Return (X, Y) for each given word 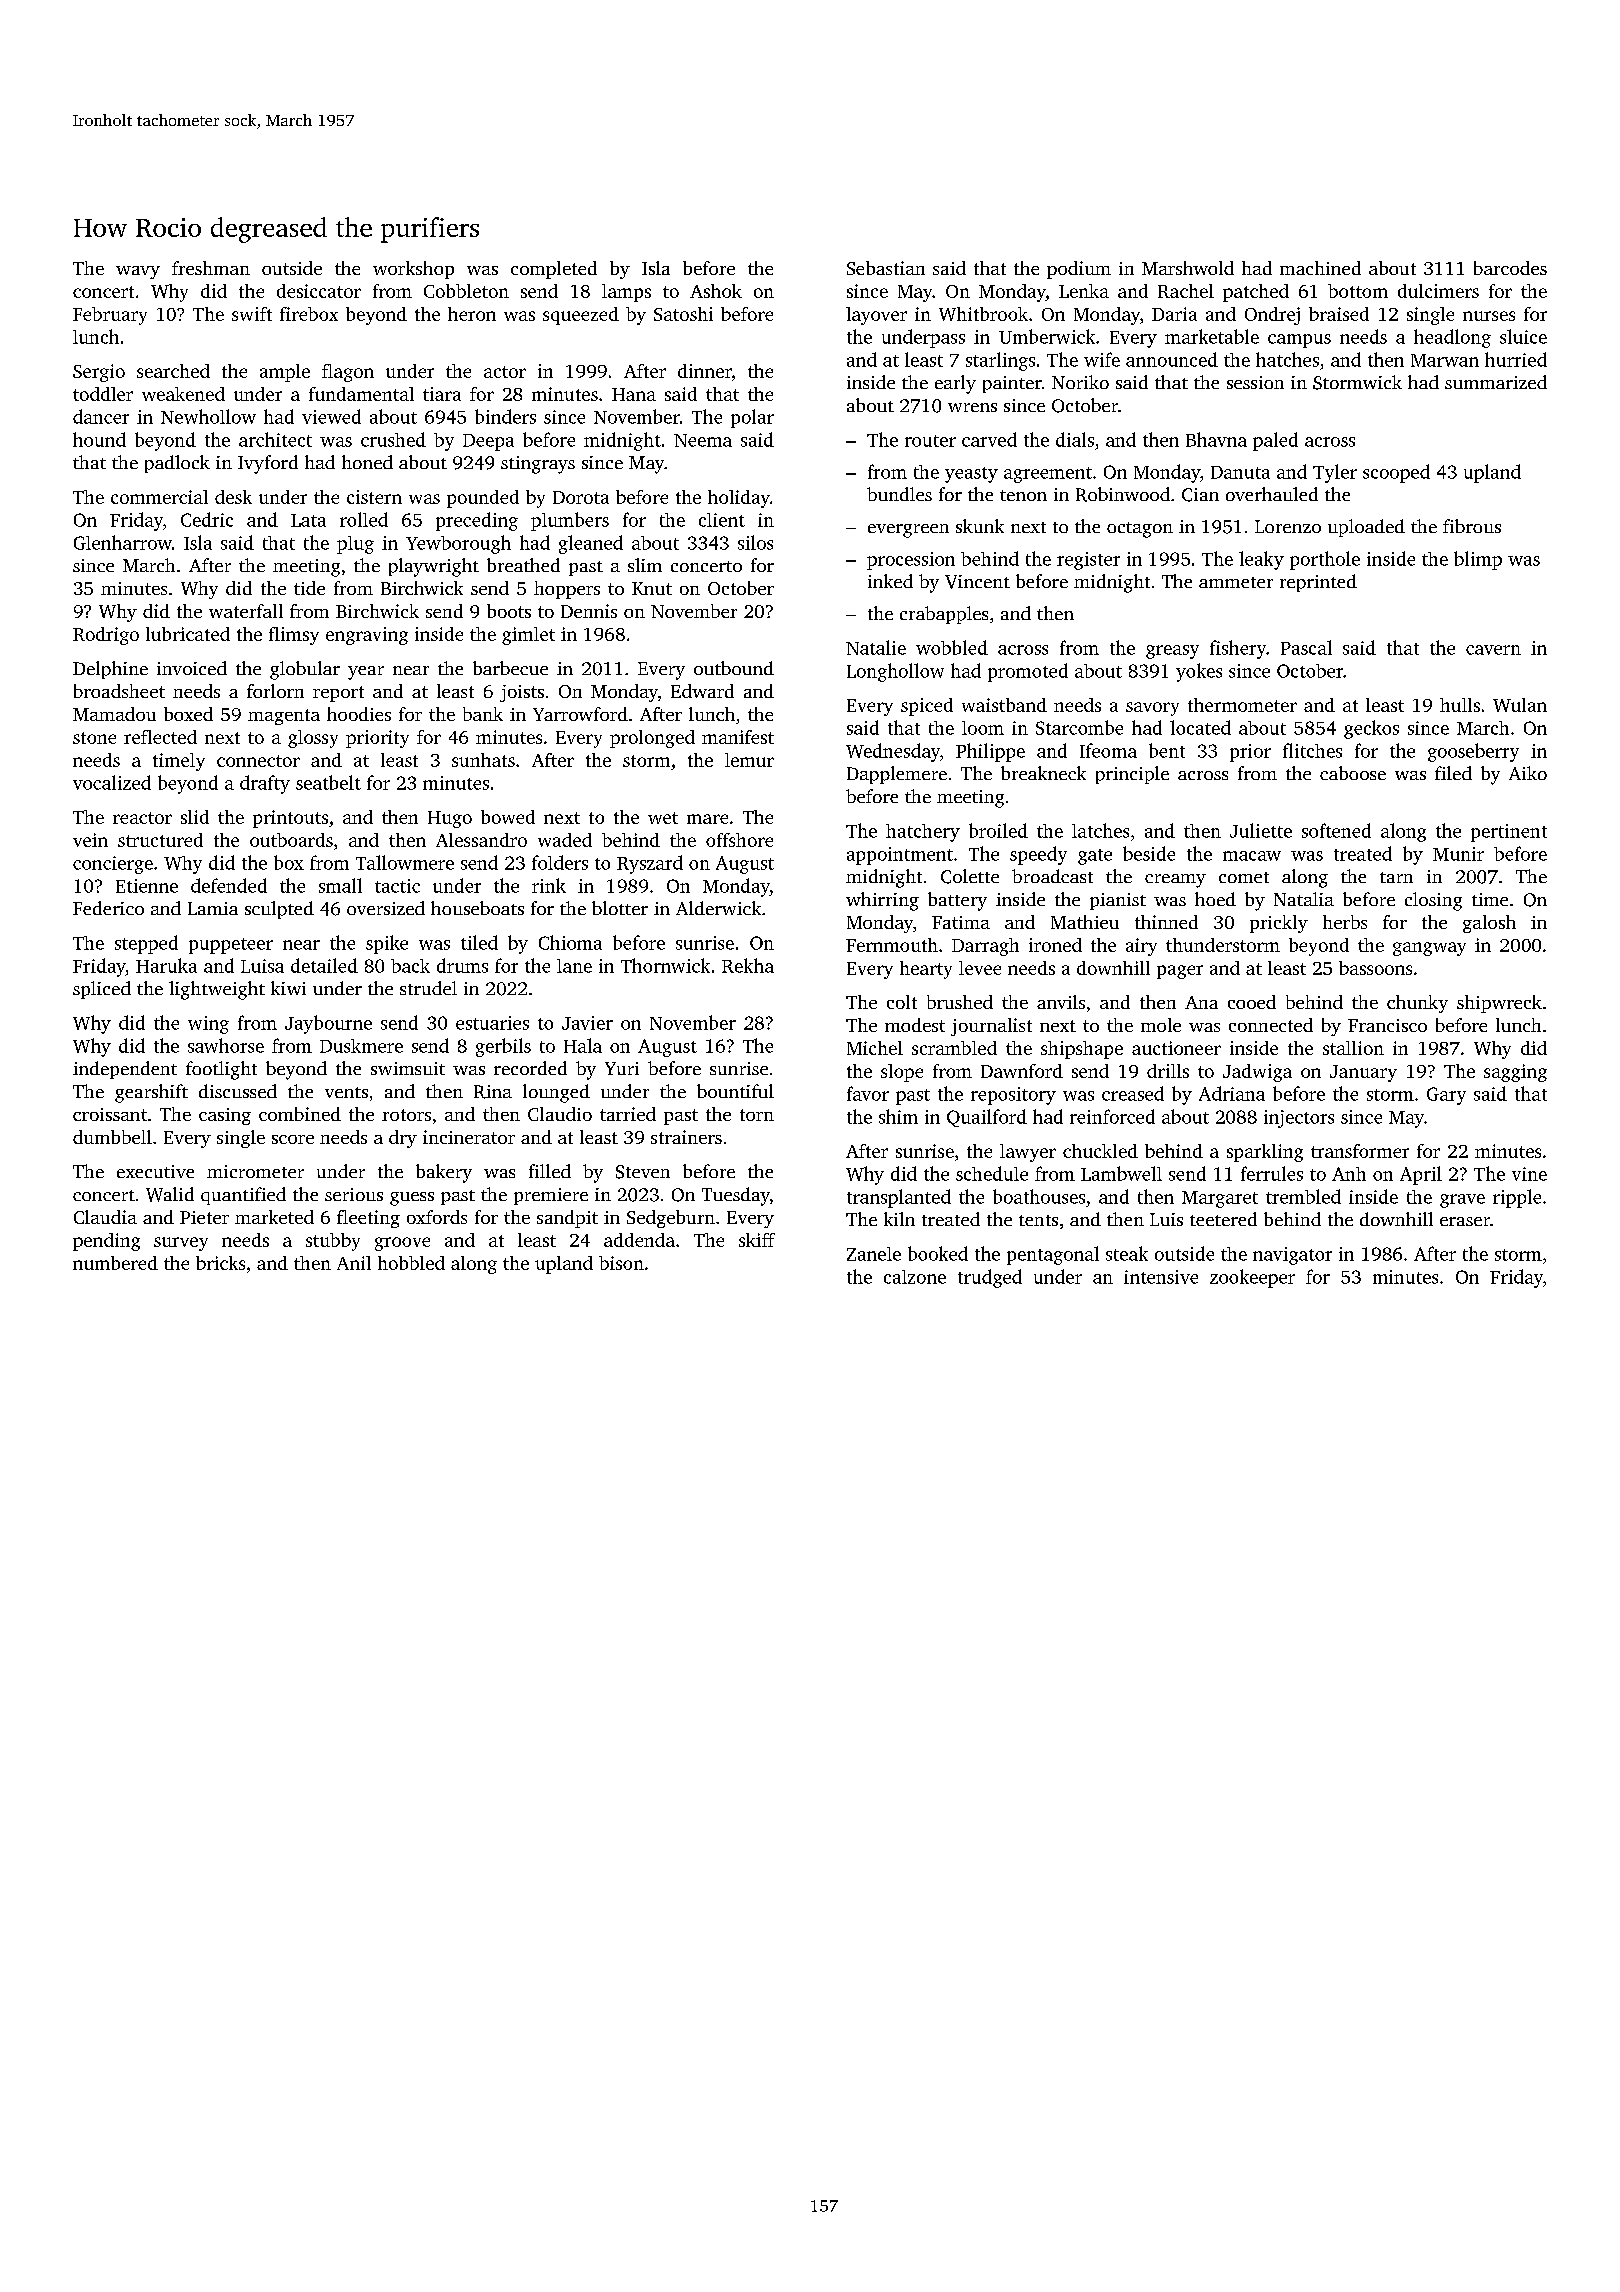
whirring (882, 901)
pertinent (1509, 833)
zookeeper (1252, 1278)
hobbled (411, 1263)
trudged (990, 1278)
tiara (442, 394)
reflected (160, 737)
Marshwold (1188, 268)
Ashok (716, 291)
